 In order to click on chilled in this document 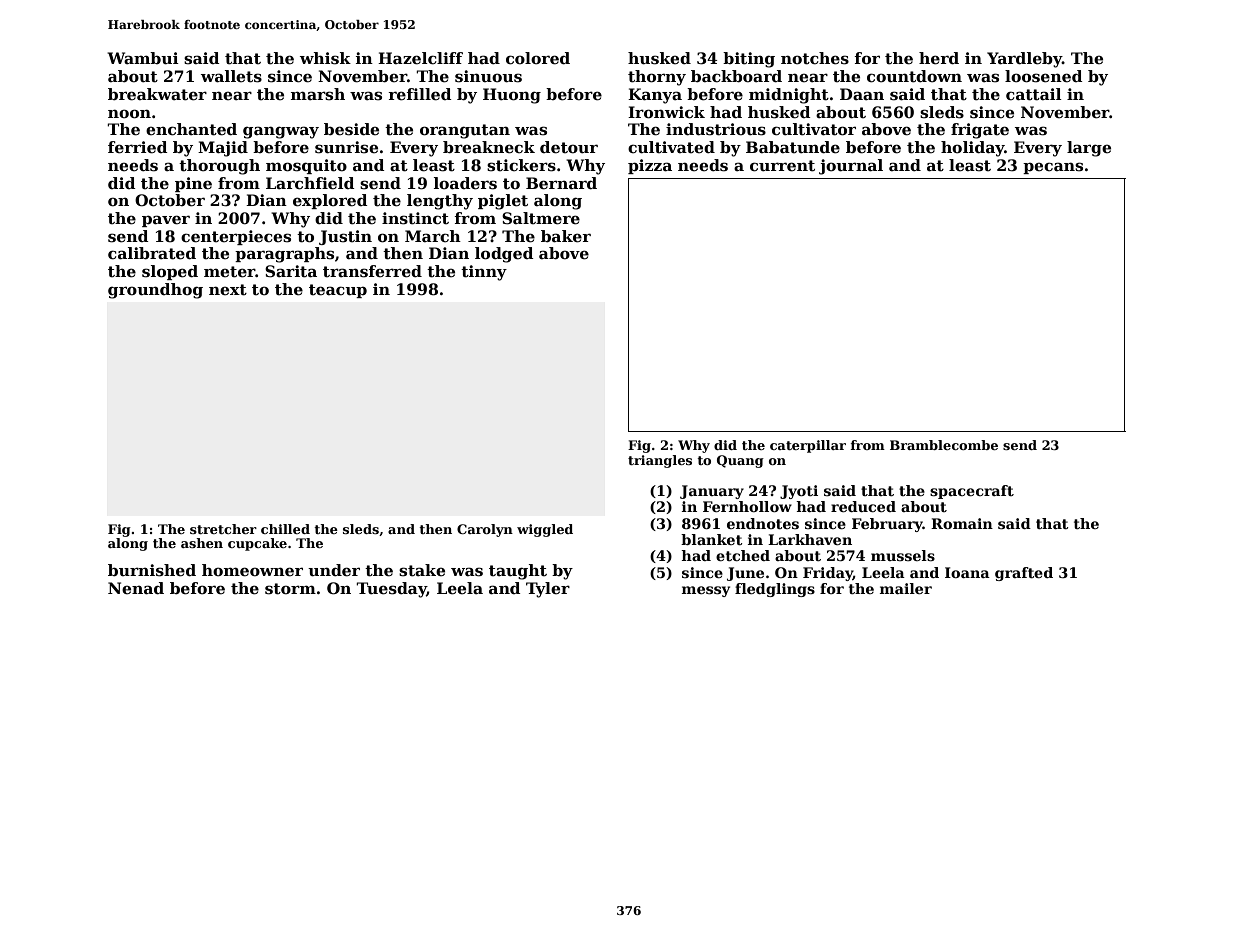, I will do `click(285, 529)`.
